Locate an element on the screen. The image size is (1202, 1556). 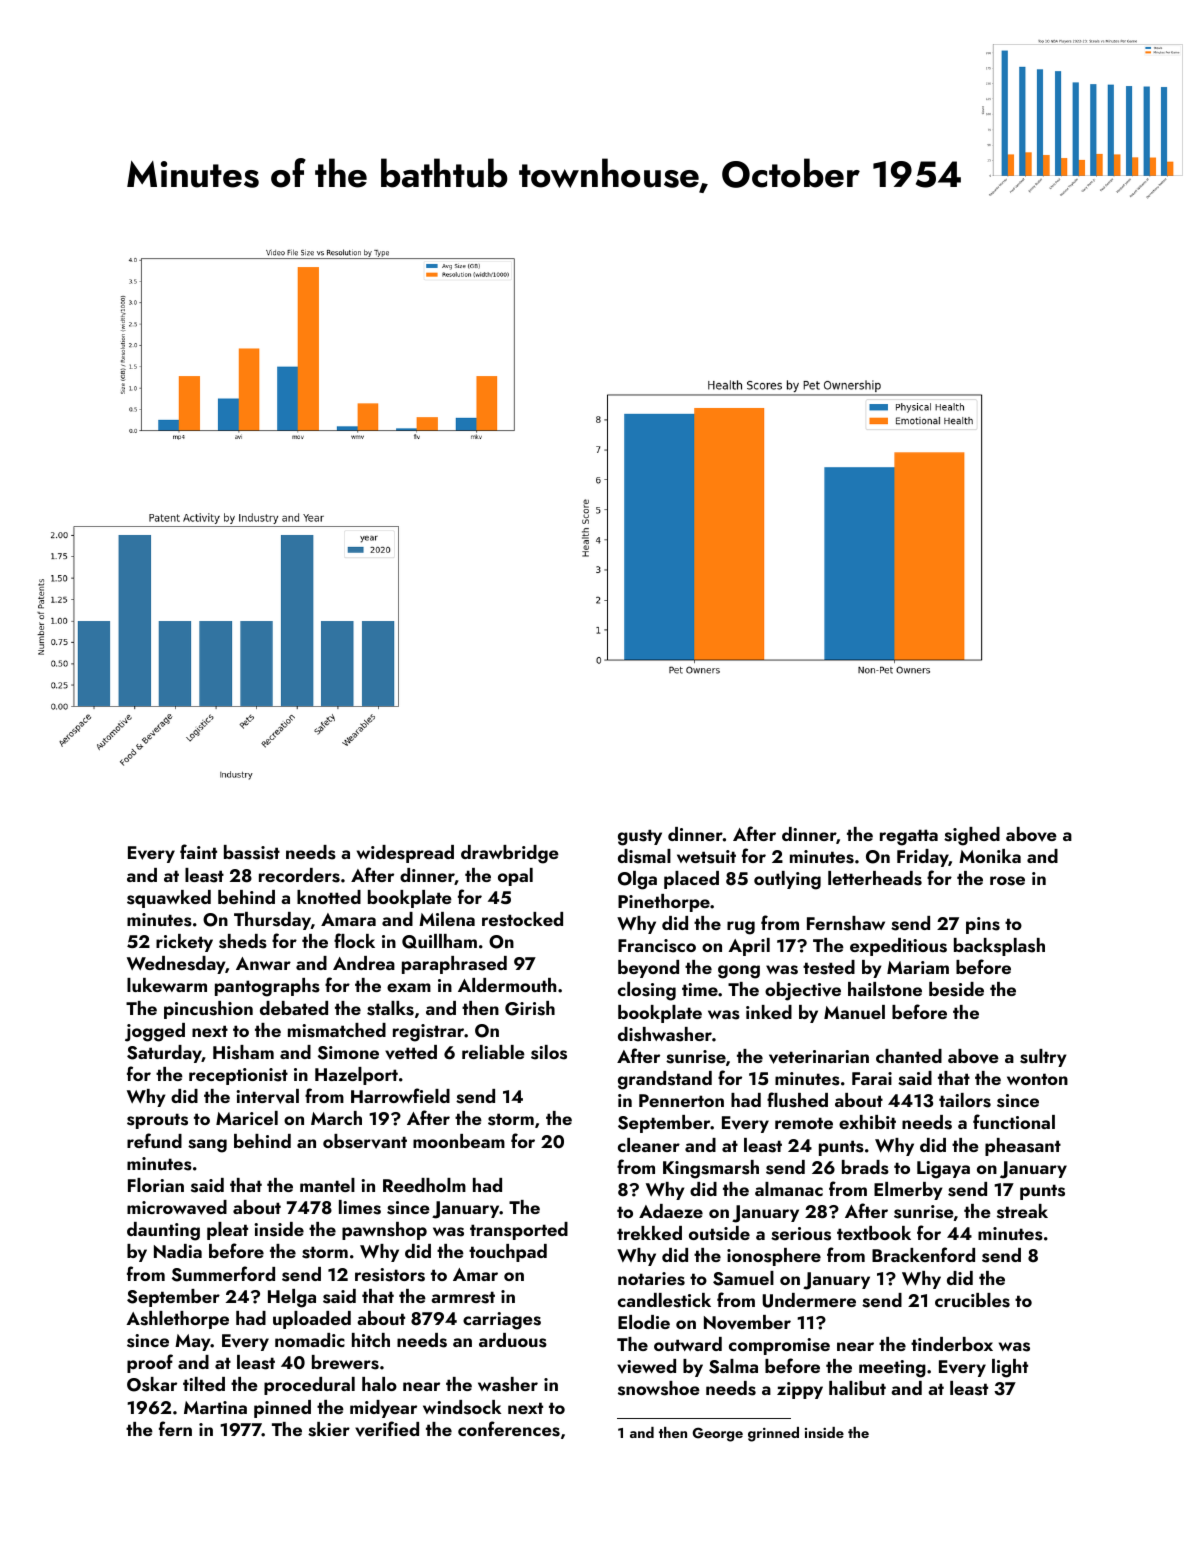
observant is located at coordinates (365, 1141).
